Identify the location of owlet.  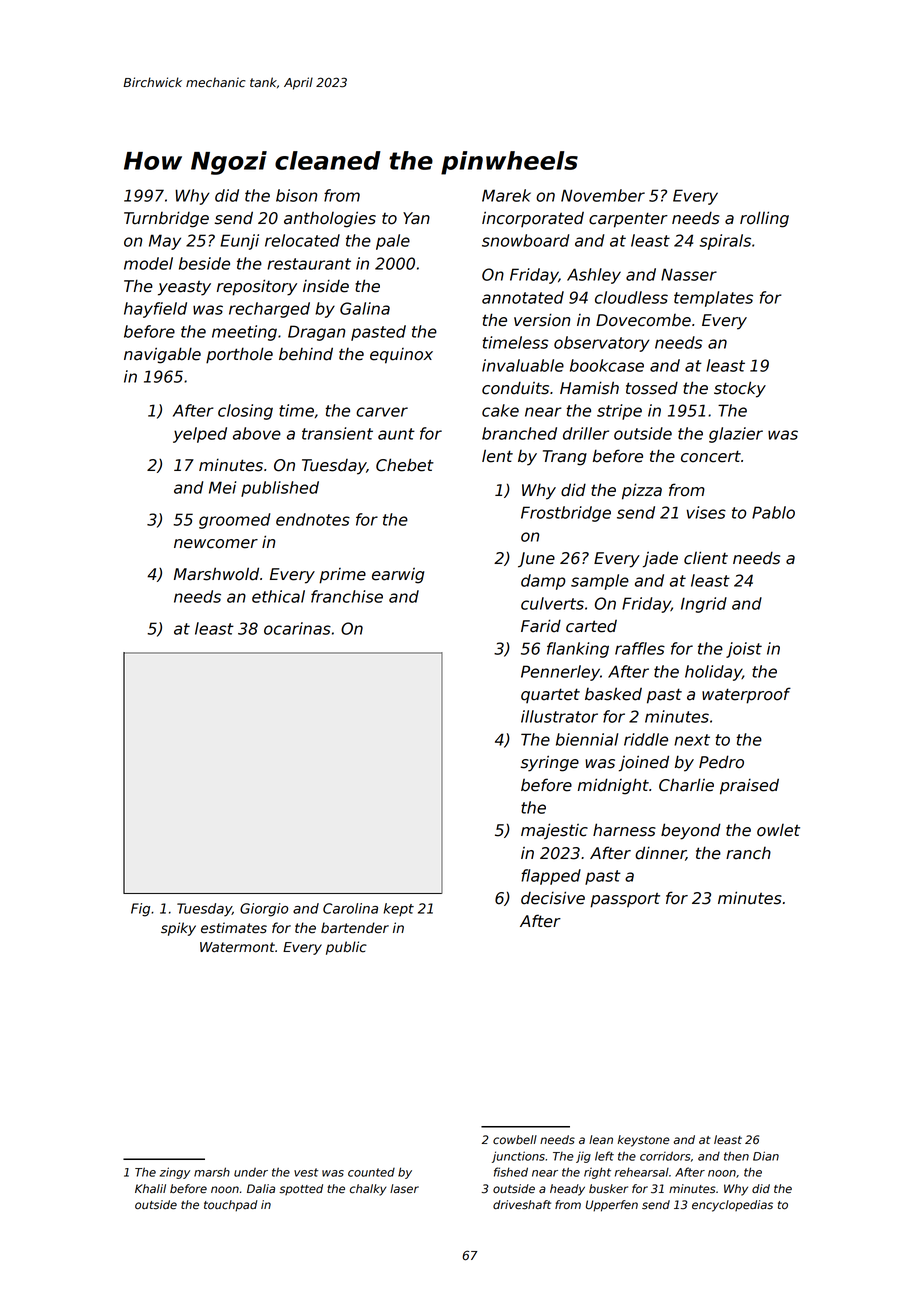
(778, 830).
